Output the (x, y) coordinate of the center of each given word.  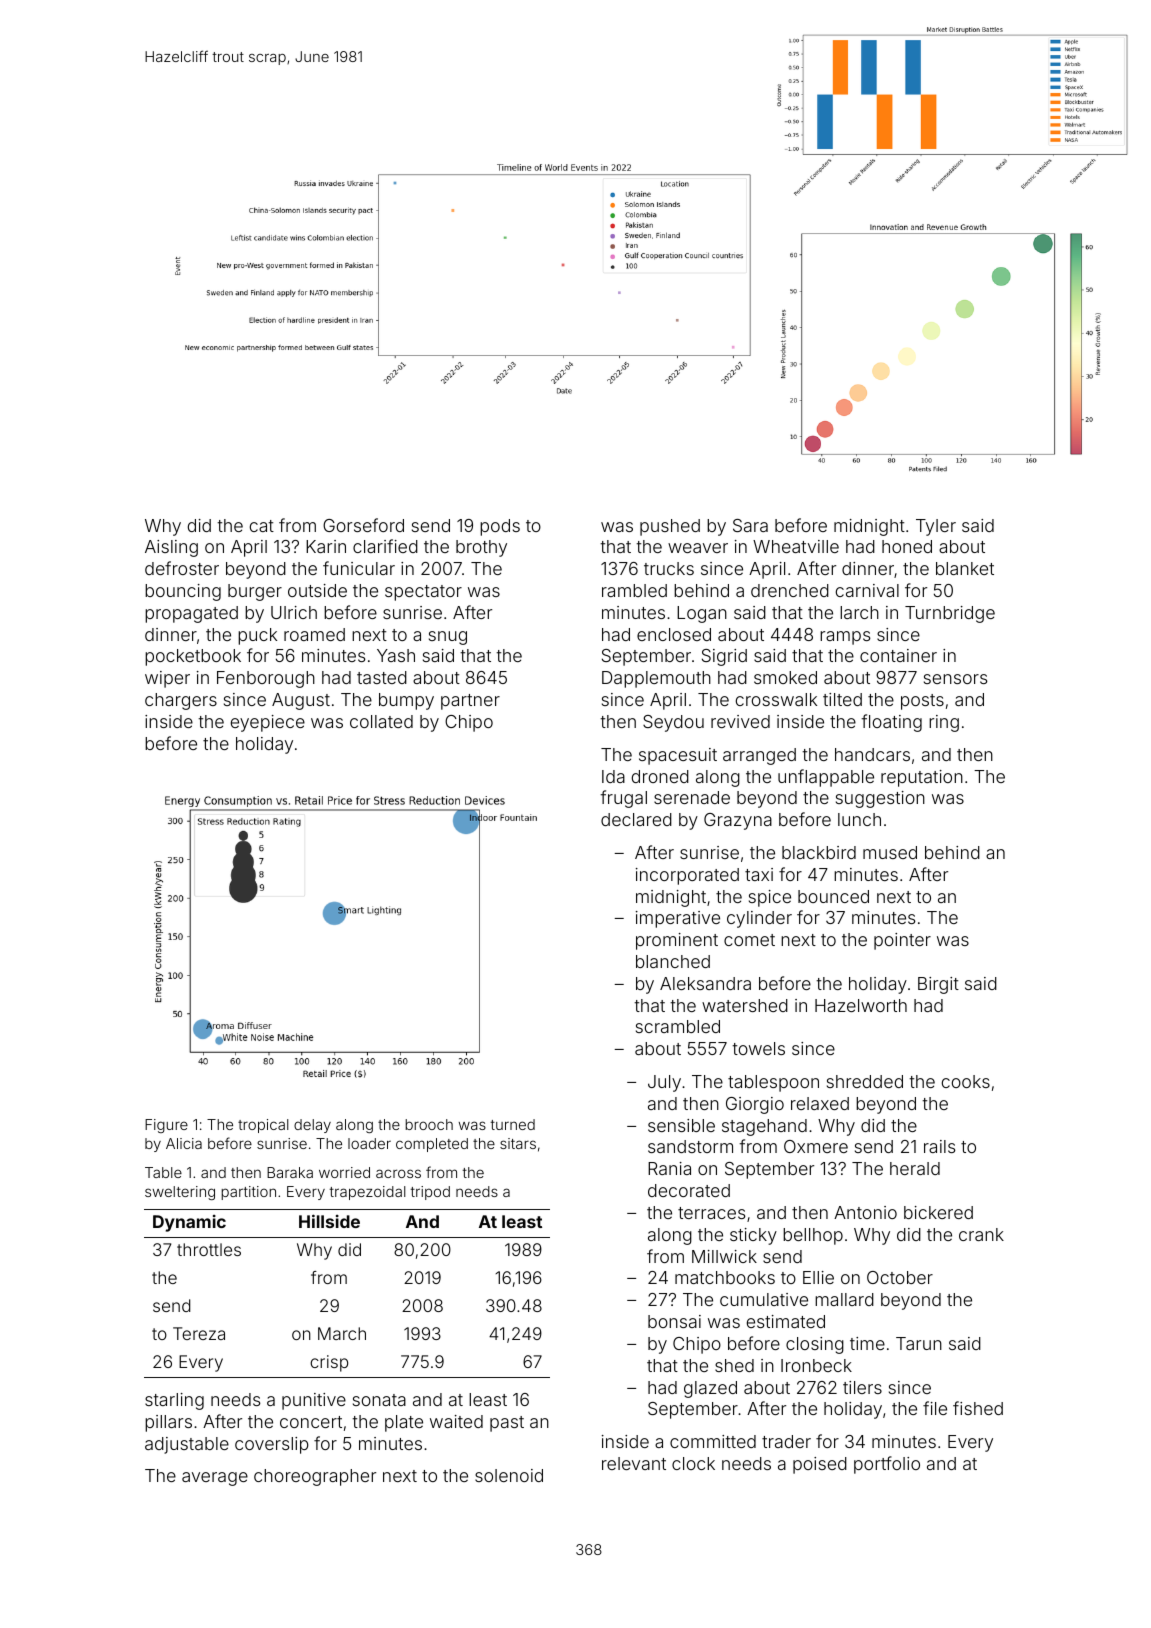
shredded (865, 1081)
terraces (711, 1213)
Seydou (673, 723)
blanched (673, 961)
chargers (181, 701)
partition (248, 1193)
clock (693, 1463)
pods (500, 527)
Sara (750, 525)
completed (432, 1145)
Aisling (171, 548)
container (898, 655)
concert (311, 1422)
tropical (263, 1126)
